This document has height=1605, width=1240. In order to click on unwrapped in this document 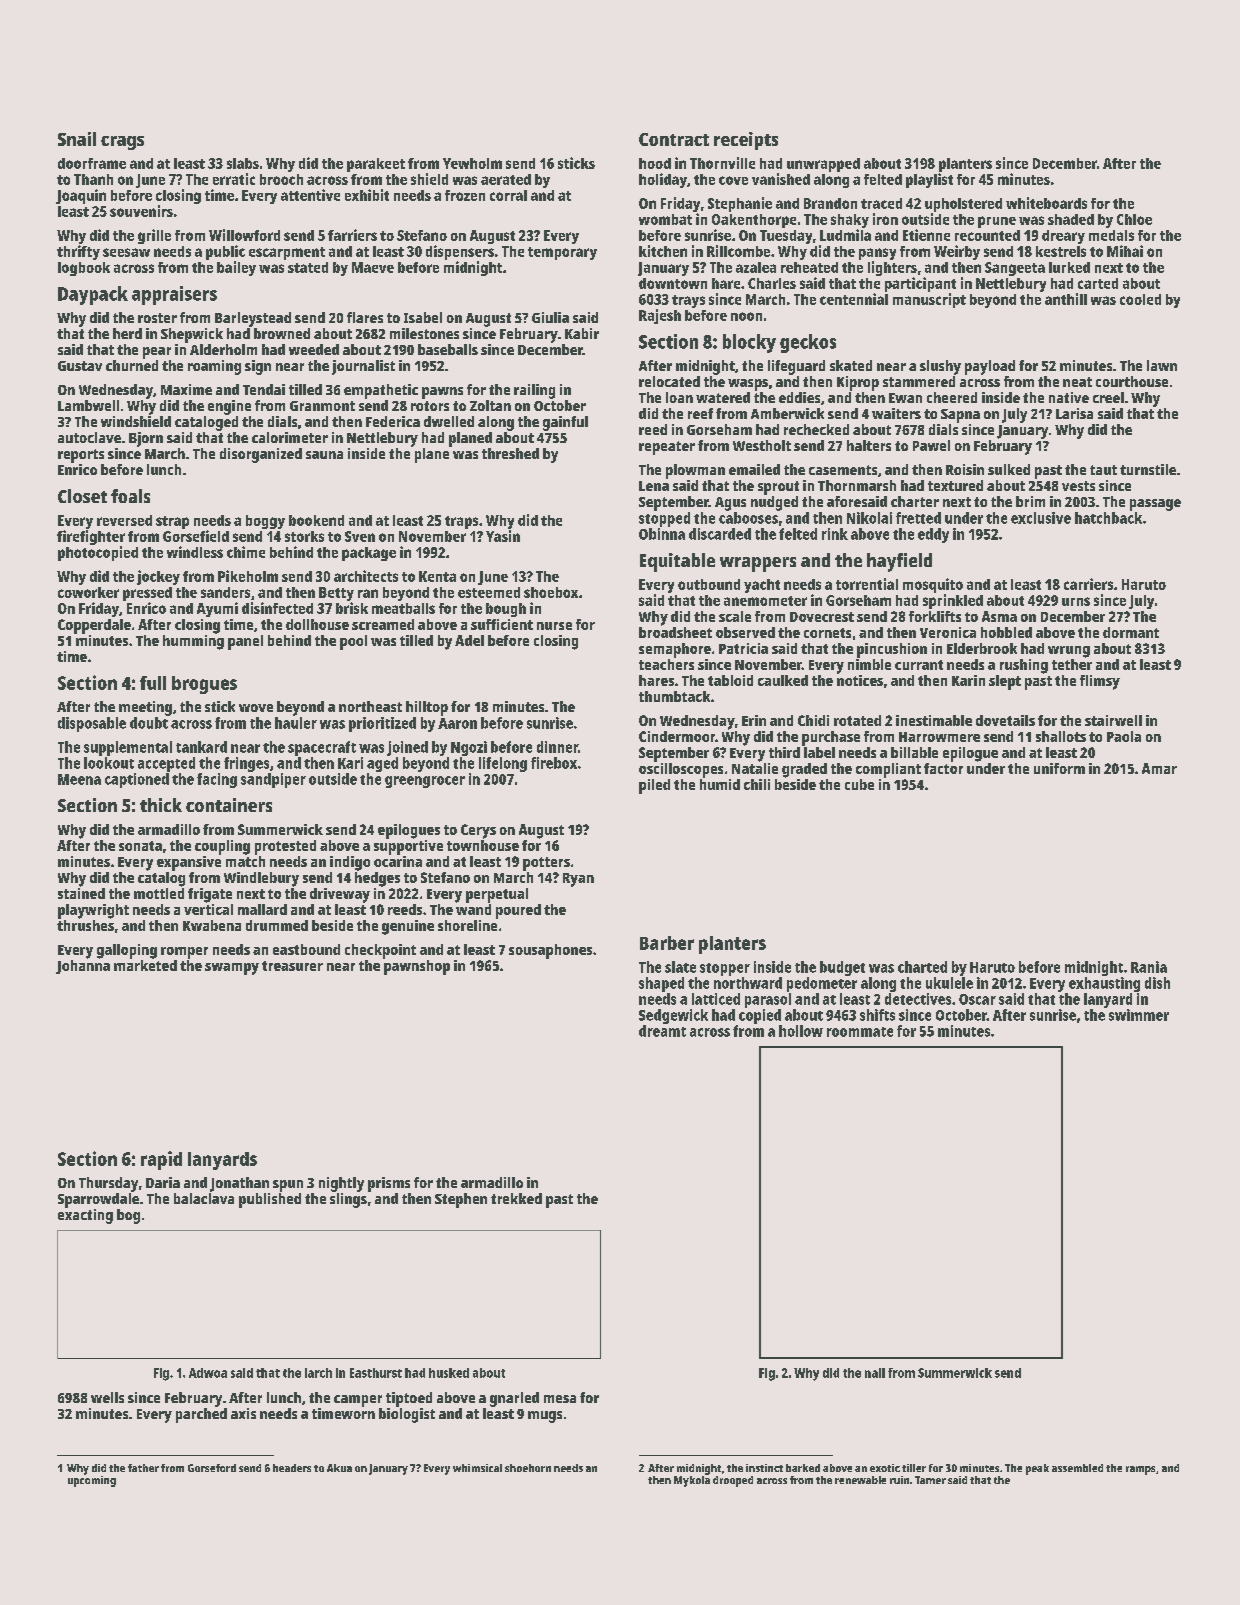, I will do `click(823, 165)`.
